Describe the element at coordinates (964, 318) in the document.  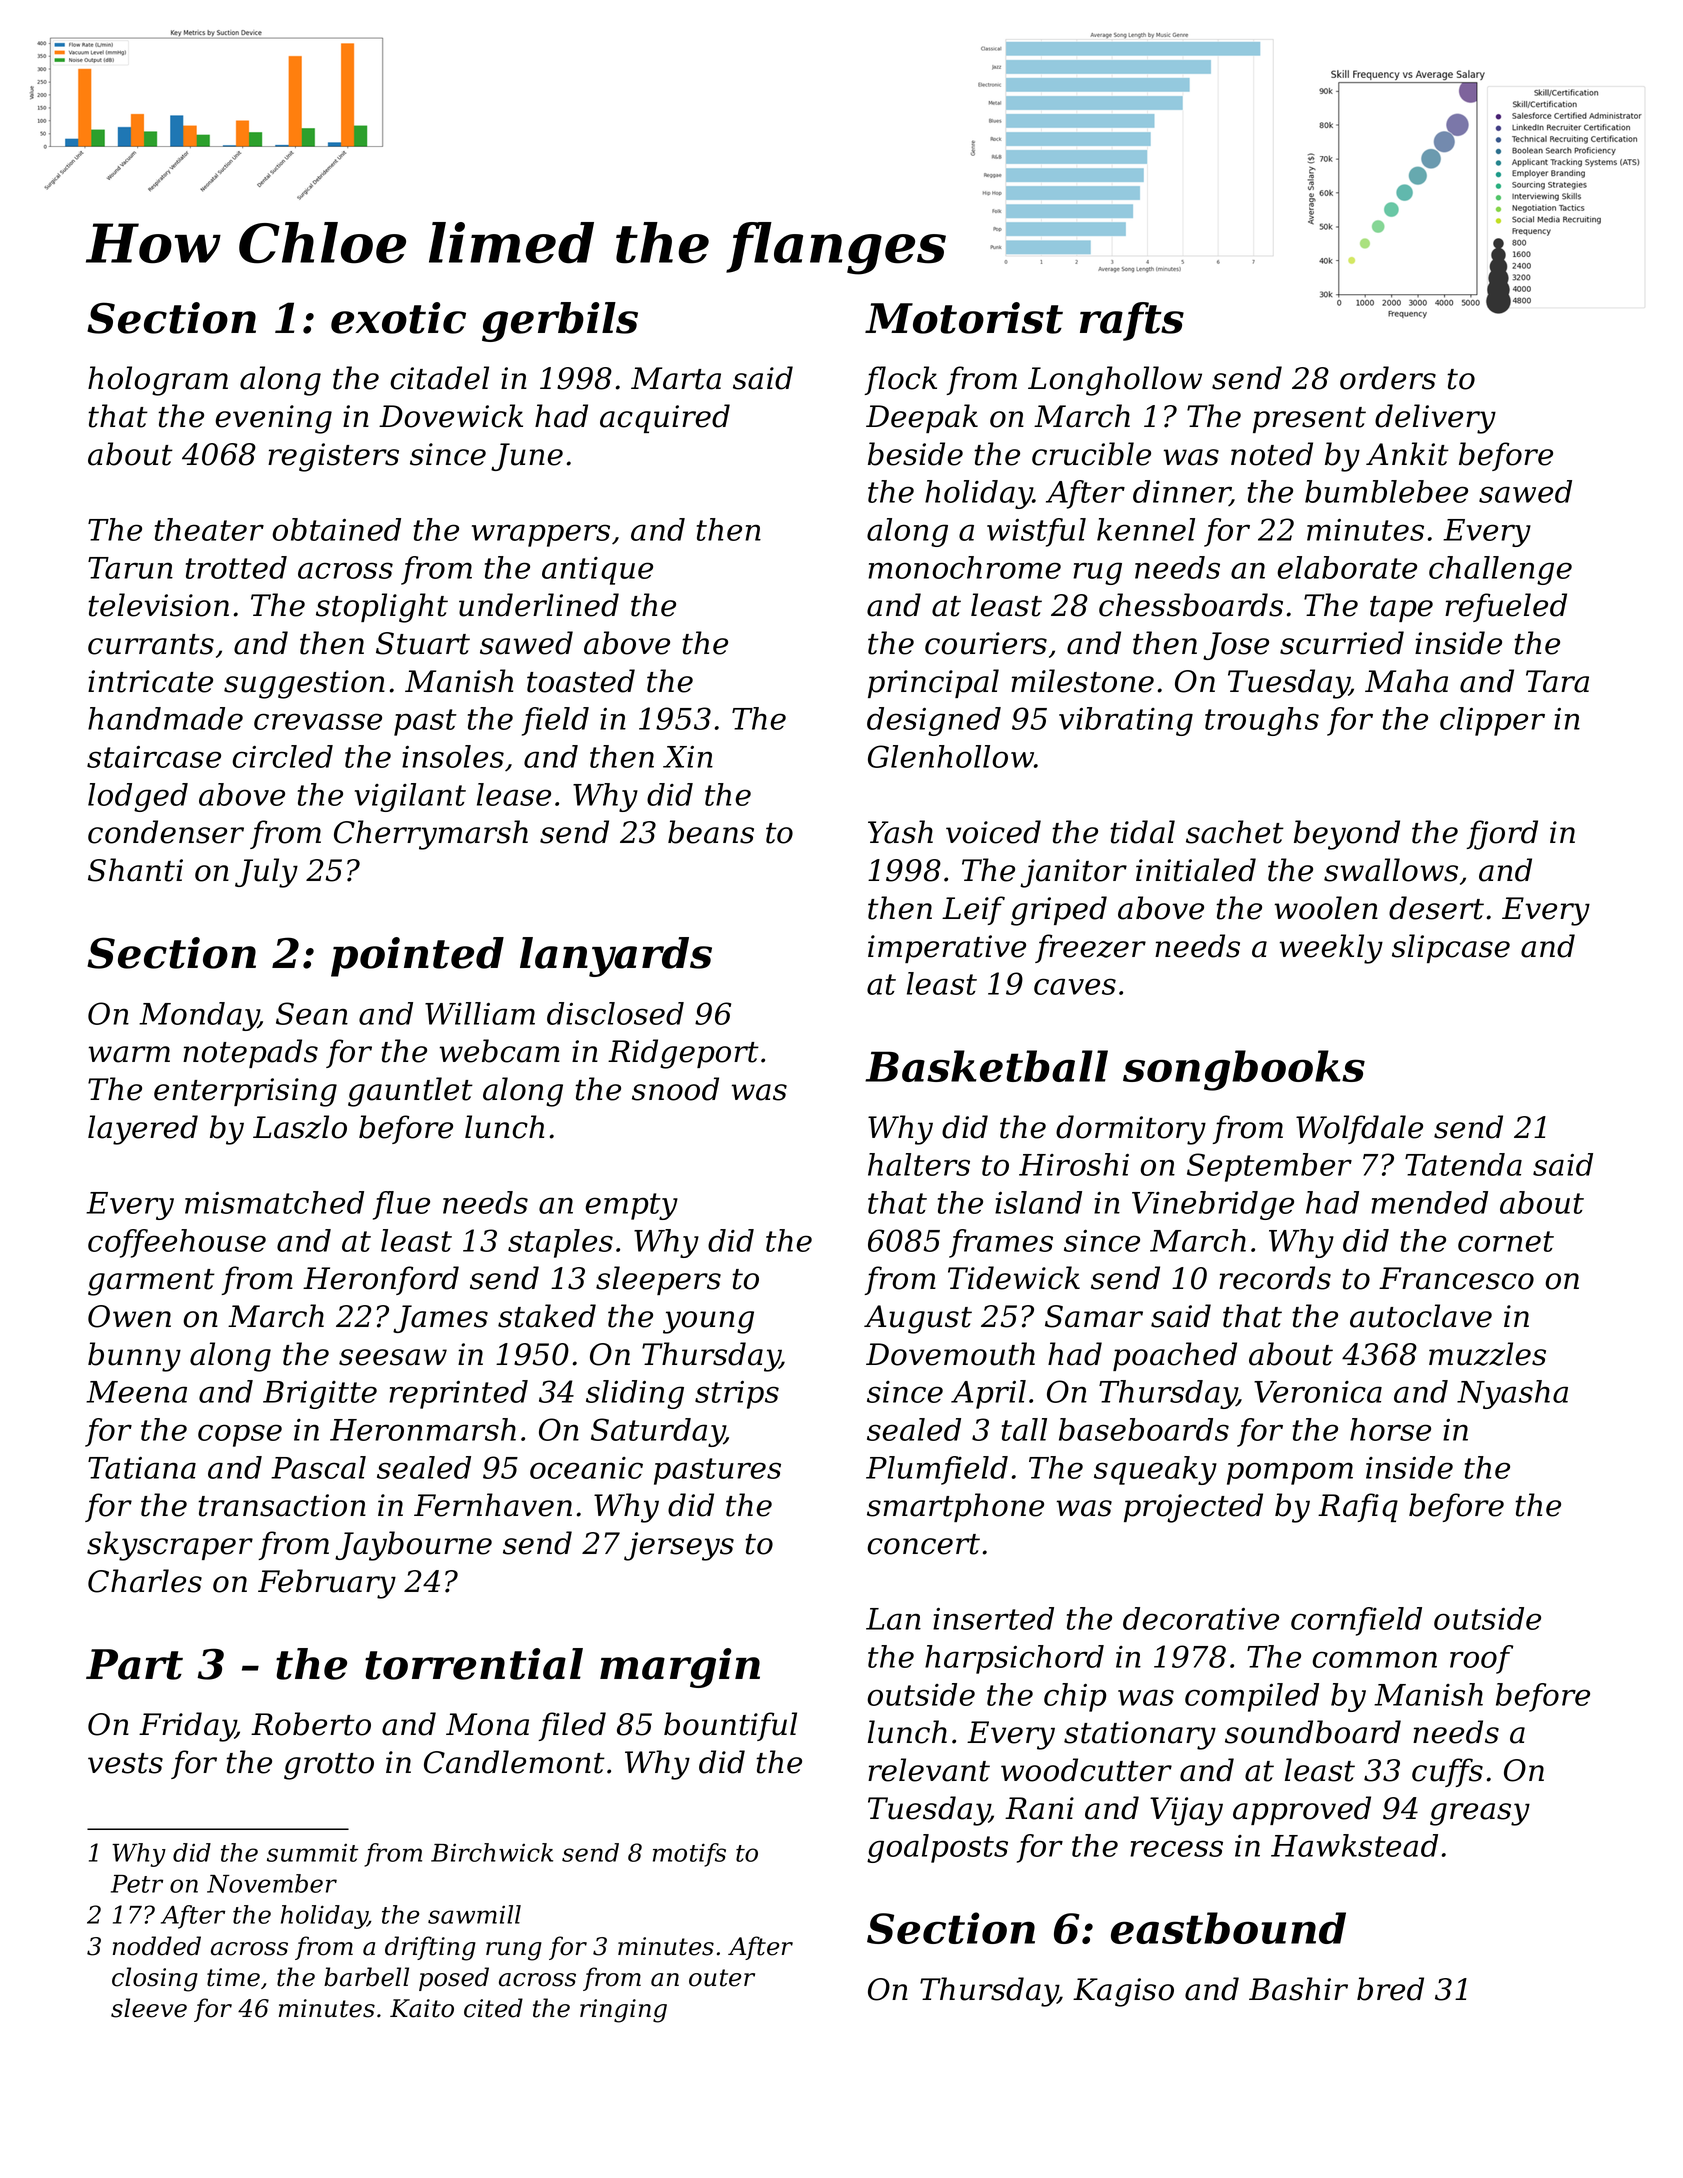
I see `Motorist` at that location.
